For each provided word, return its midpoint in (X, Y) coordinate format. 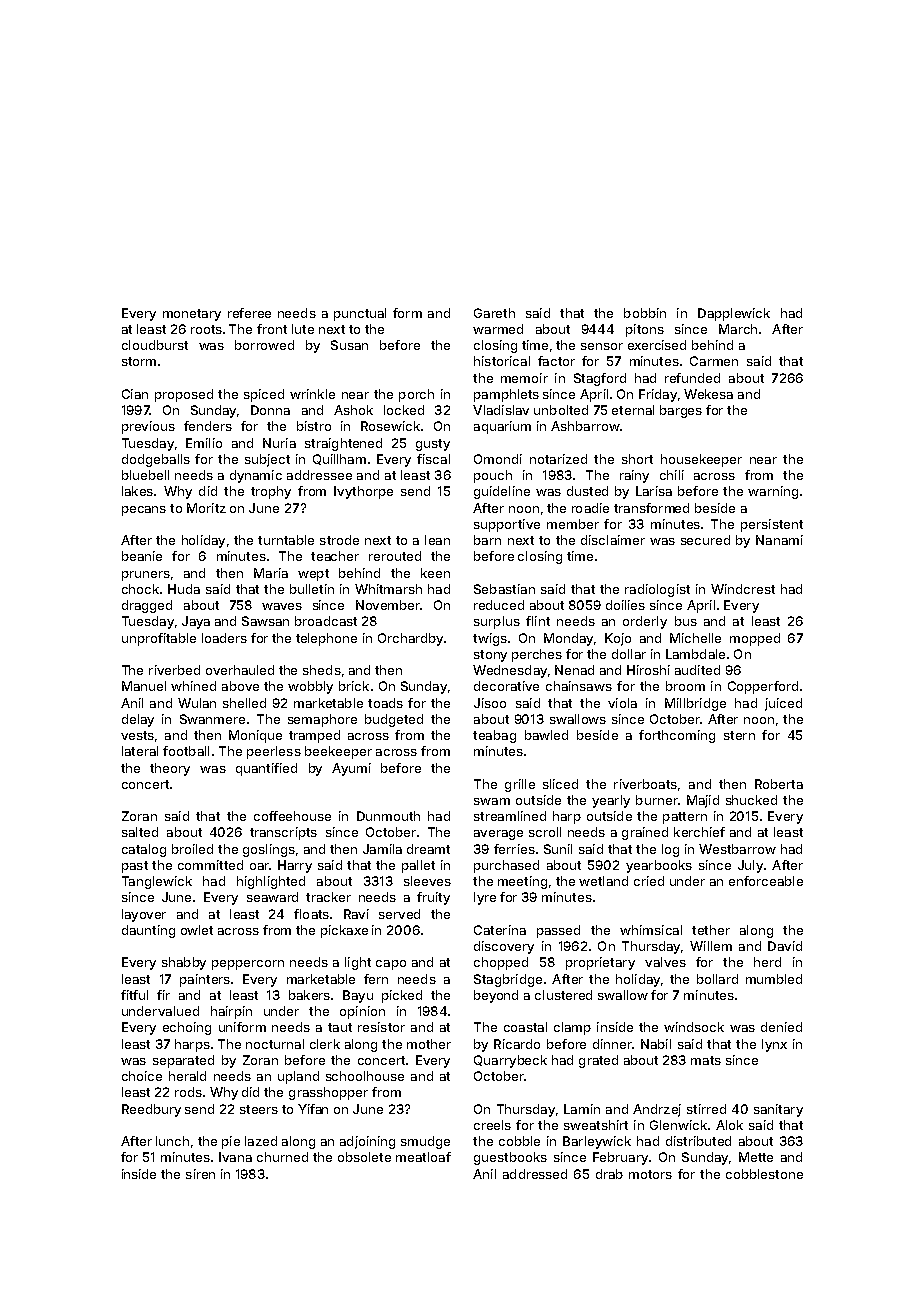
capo (391, 965)
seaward (272, 897)
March (738, 329)
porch (416, 395)
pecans (144, 511)
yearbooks (659, 866)
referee (249, 313)
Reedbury (151, 1110)
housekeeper (701, 460)
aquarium (502, 427)
